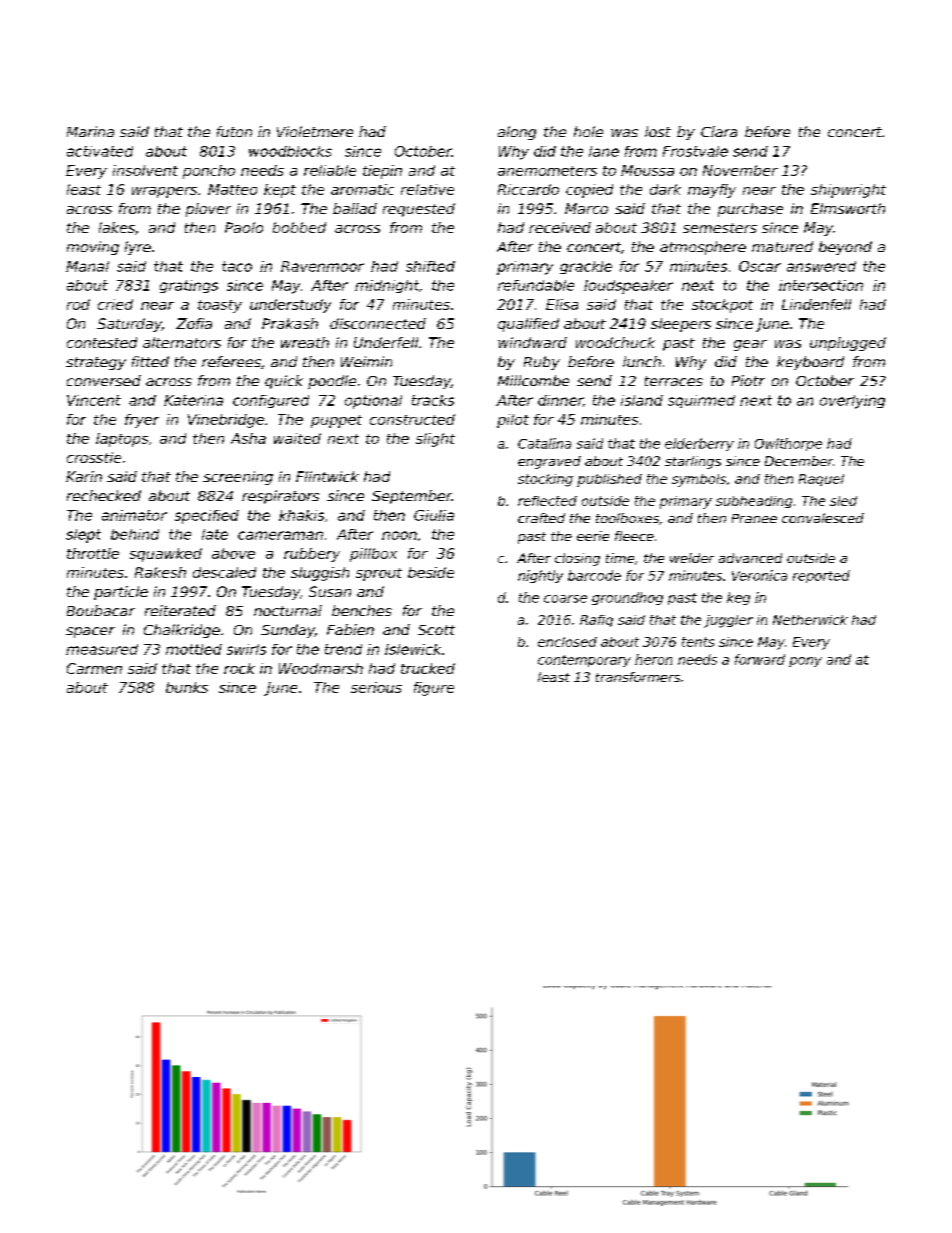 The height and width of the screenshot is (1233, 952). Describe the element at coordinates (435, 440) in the screenshot. I see `slight` at that location.
